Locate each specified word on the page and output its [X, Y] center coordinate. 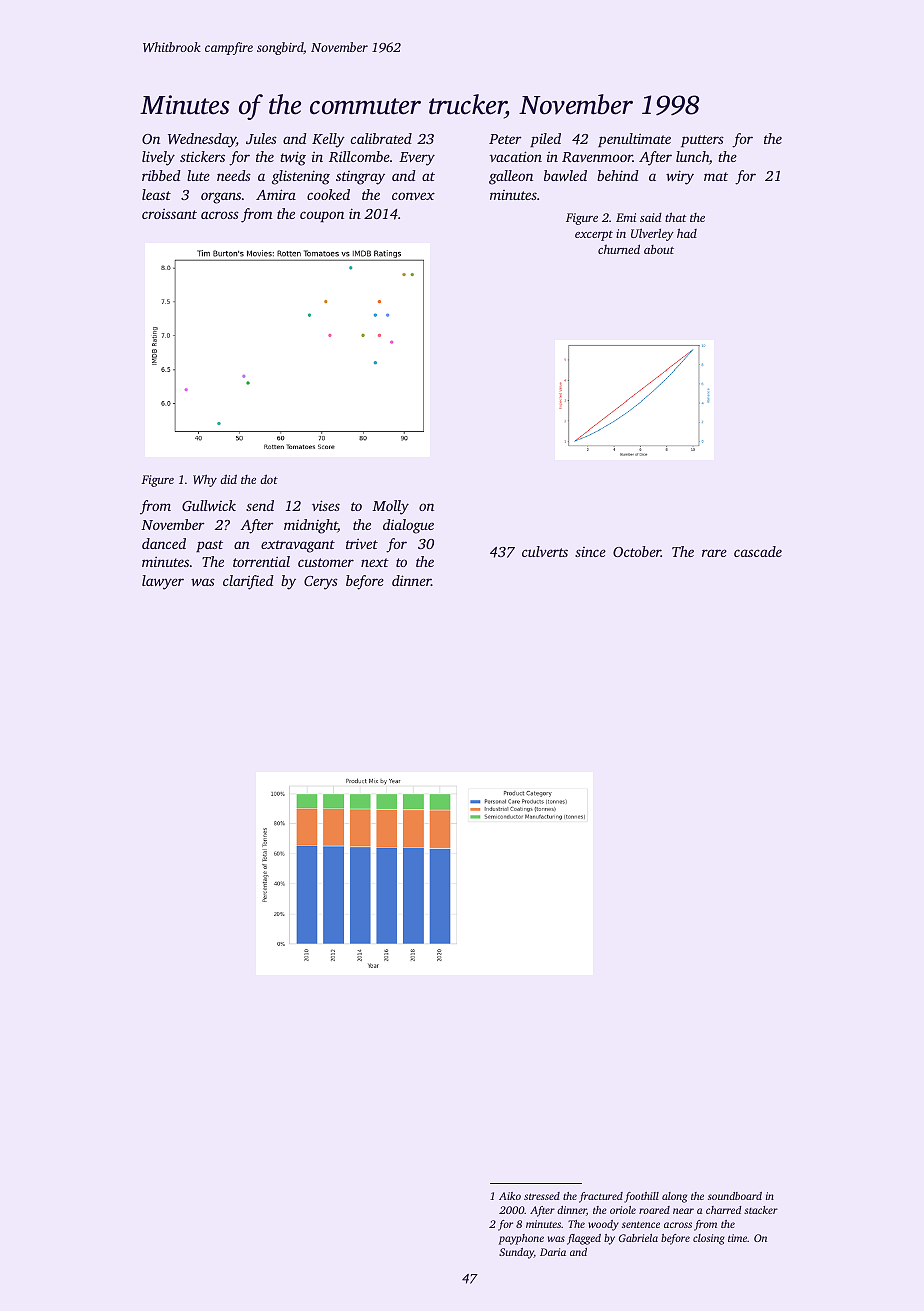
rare [714, 553]
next [375, 562]
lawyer [163, 582]
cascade [758, 551]
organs [221, 198]
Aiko [510, 1196]
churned [619, 249]
